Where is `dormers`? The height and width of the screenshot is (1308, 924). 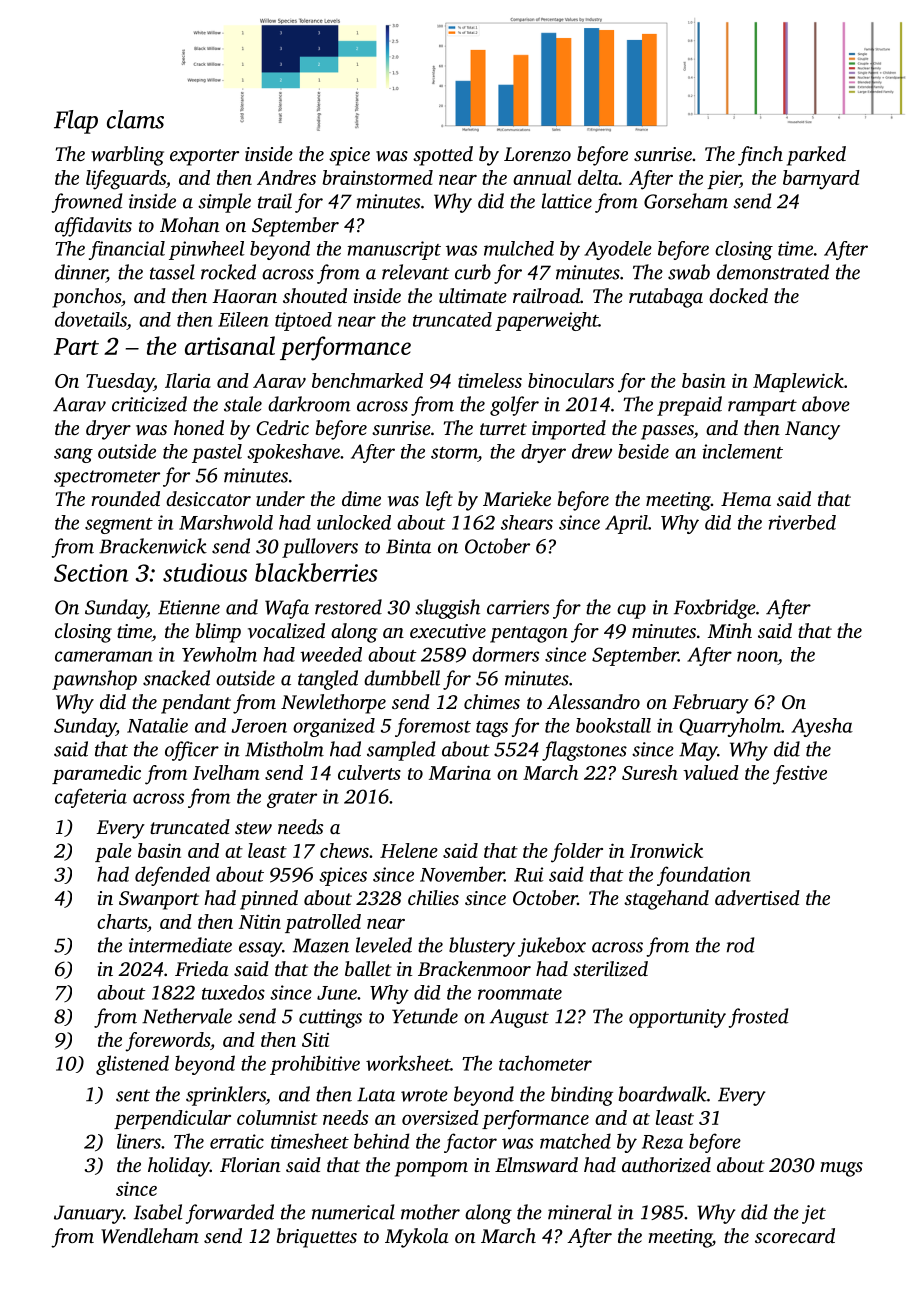
dormers is located at coordinates (505, 654).
